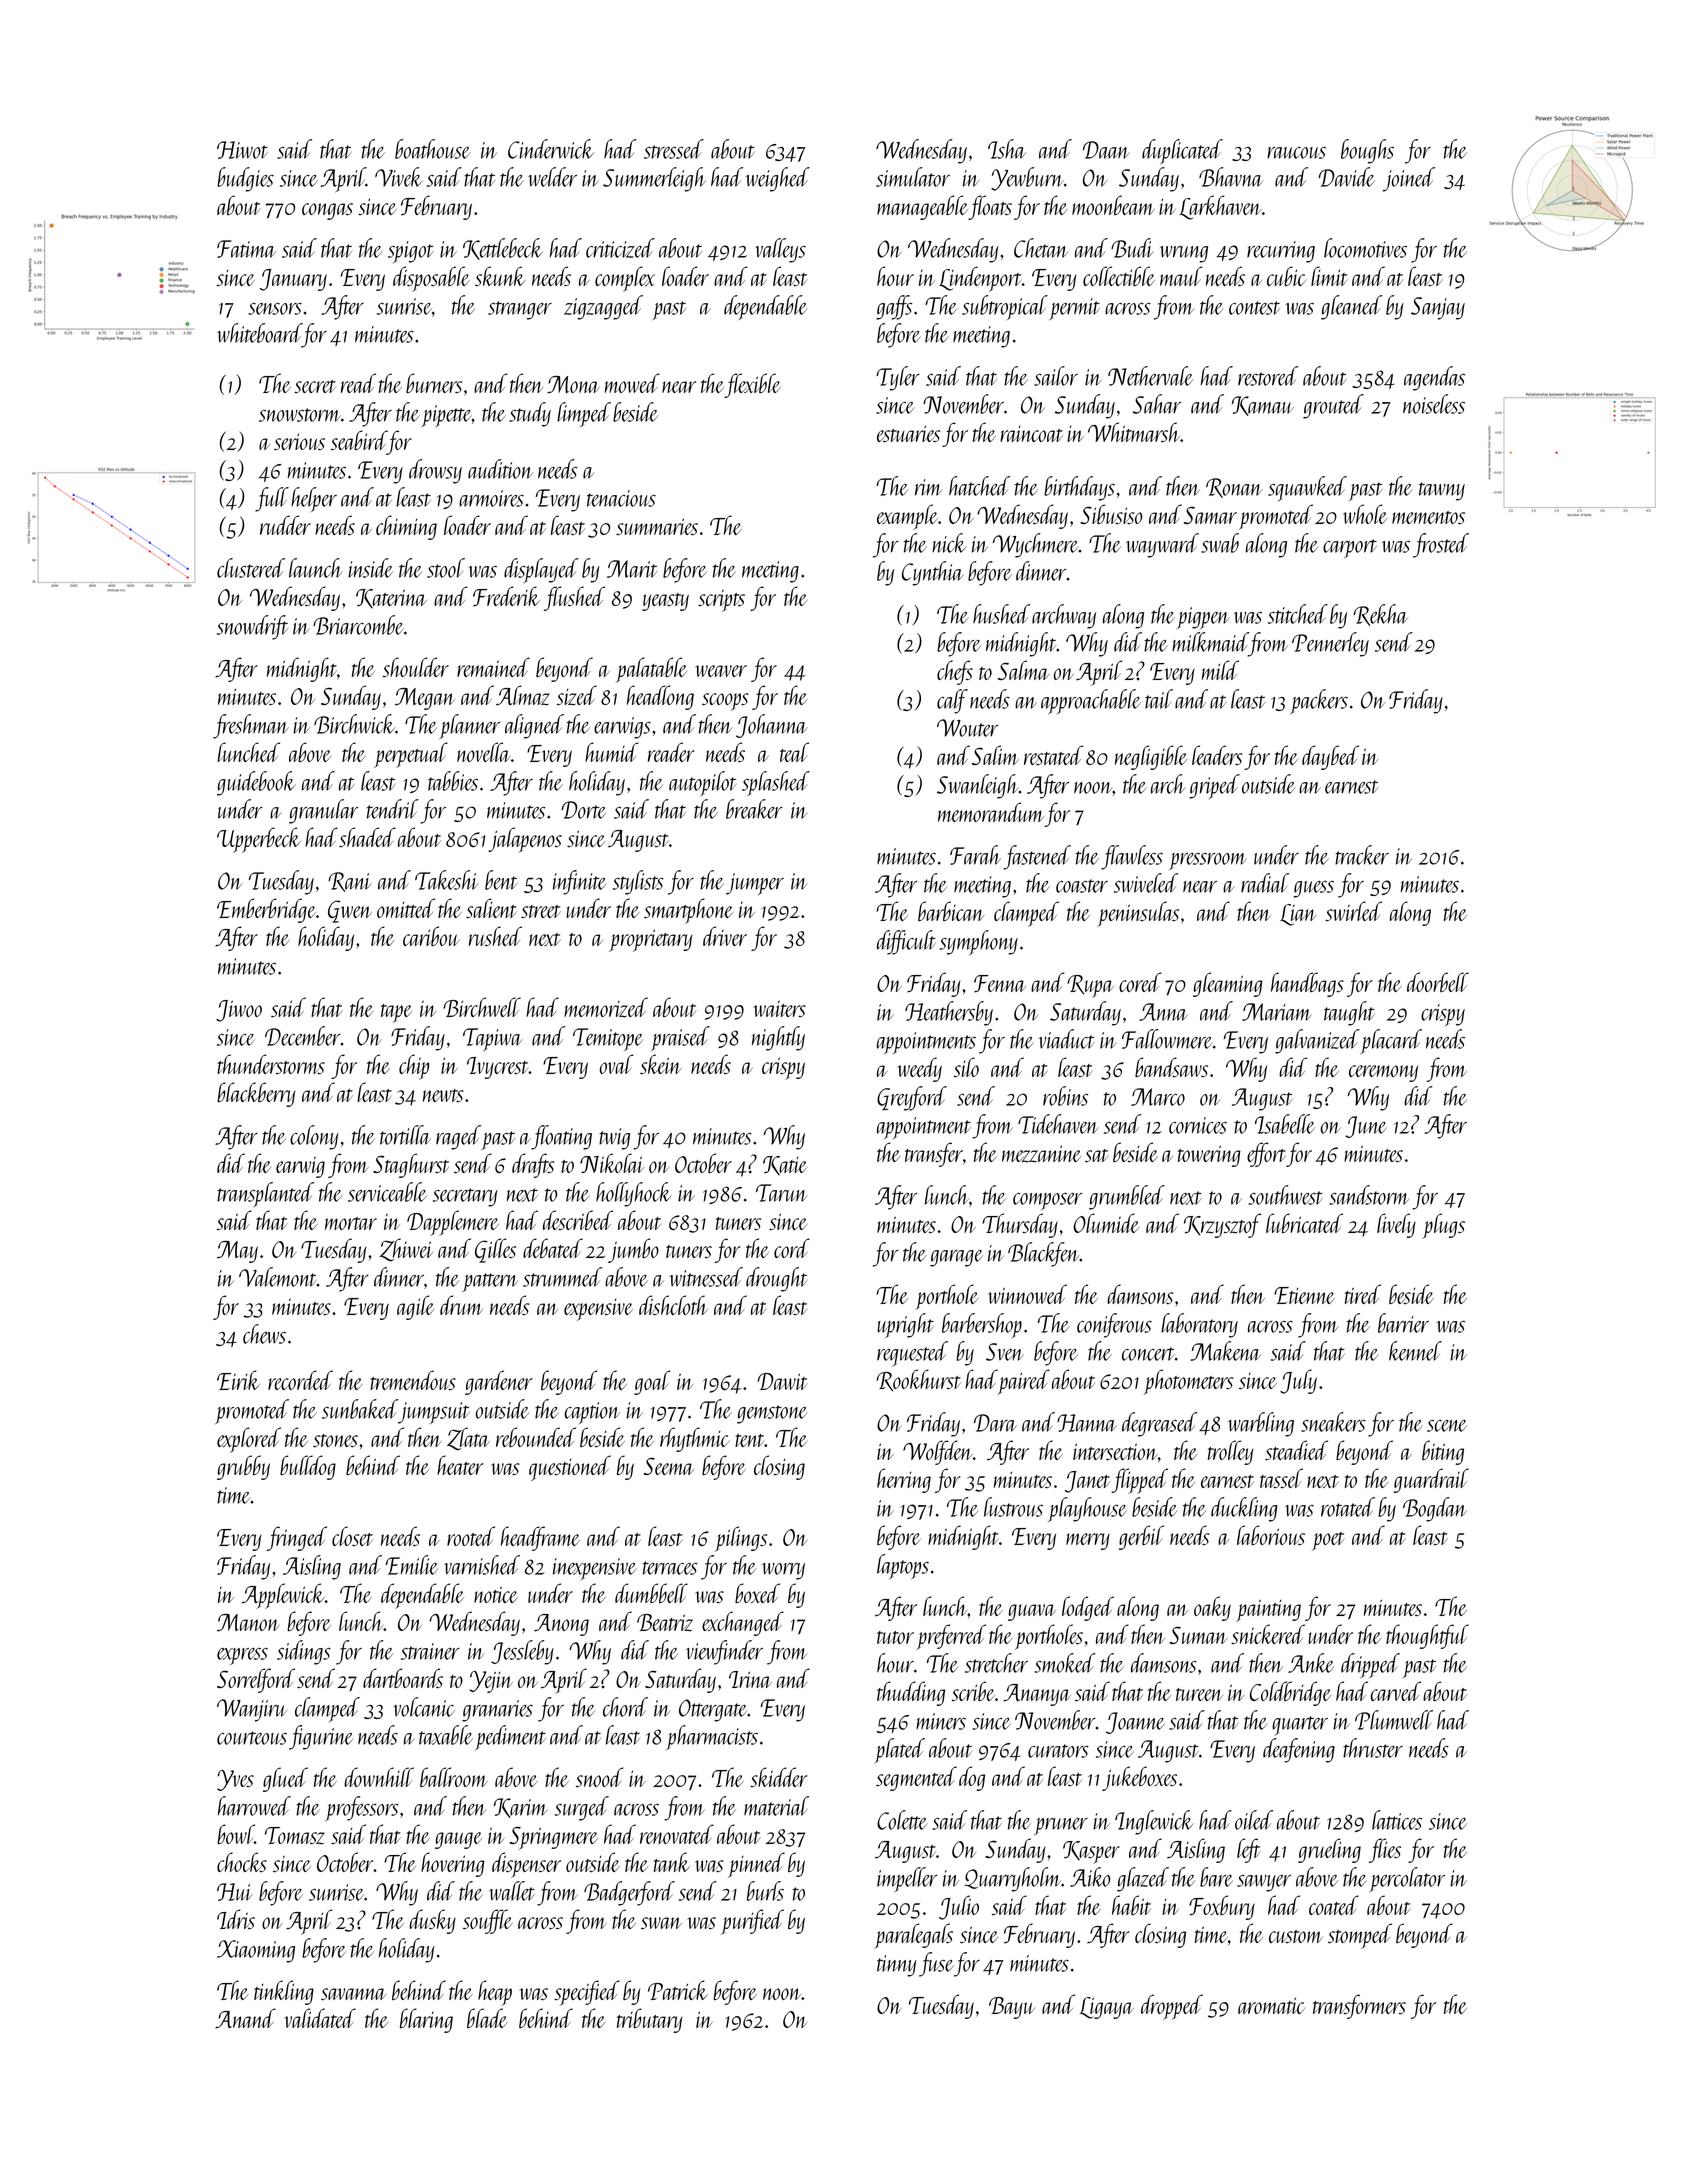 The width and height of the page is (1683, 2178). Describe the element at coordinates (359, 440) in the page. I see `seabird` at that location.
